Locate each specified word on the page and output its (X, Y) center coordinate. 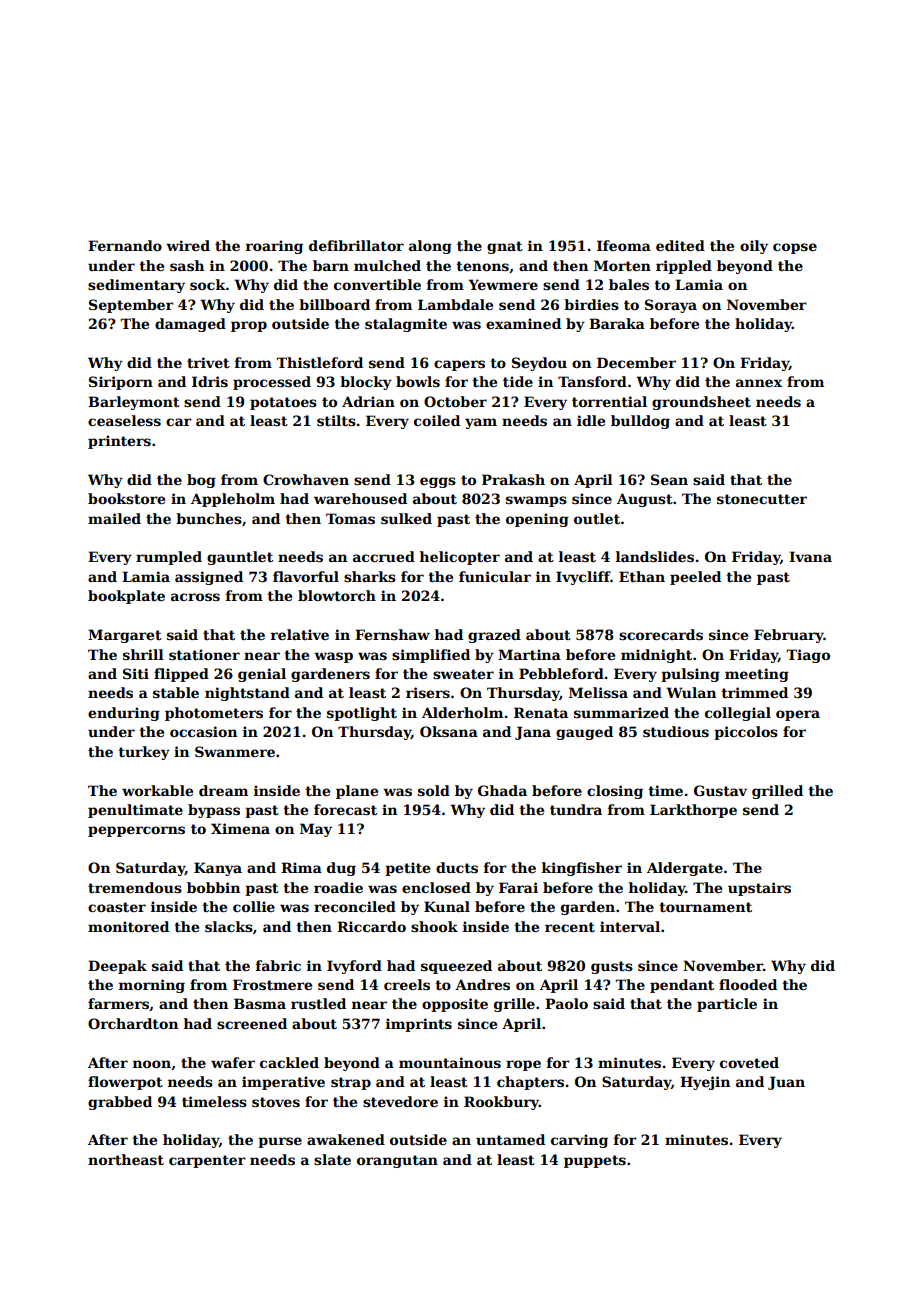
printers (119, 442)
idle (591, 420)
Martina (529, 654)
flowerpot (125, 1083)
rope (523, 1065)
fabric (278, 965)
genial (262, 675)
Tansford (592, 381)
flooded (748, 984)
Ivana (810, 556)
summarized (621, 712)
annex (759, 383)
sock (208, 284)
